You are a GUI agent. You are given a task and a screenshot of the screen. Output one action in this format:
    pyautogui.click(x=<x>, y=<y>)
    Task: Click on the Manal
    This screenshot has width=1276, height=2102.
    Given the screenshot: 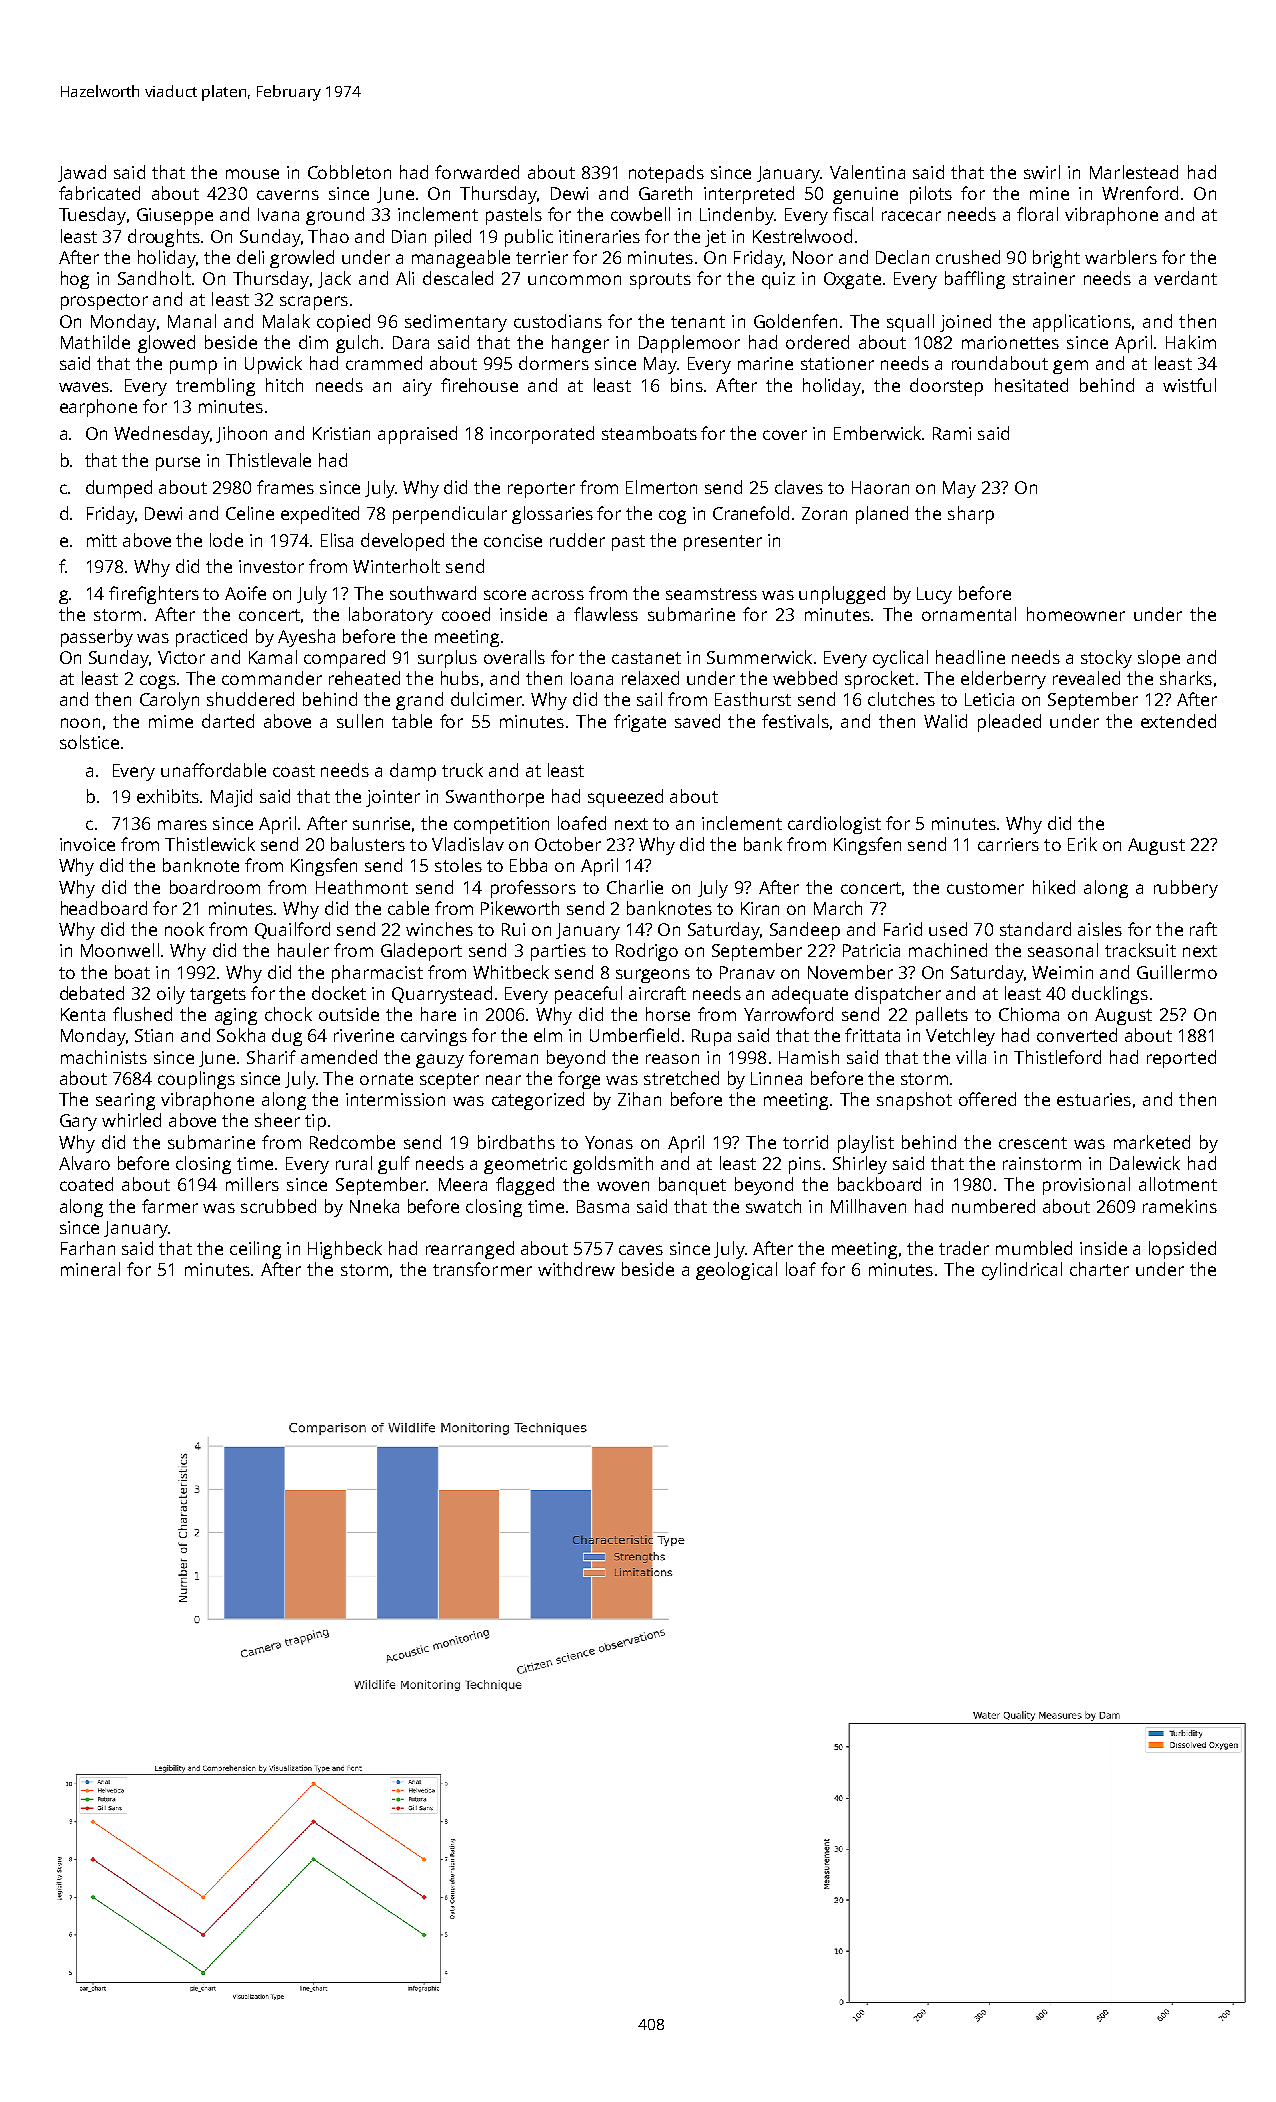 What is the action you would take?
    pyautogui.click(x=192, y=321)
